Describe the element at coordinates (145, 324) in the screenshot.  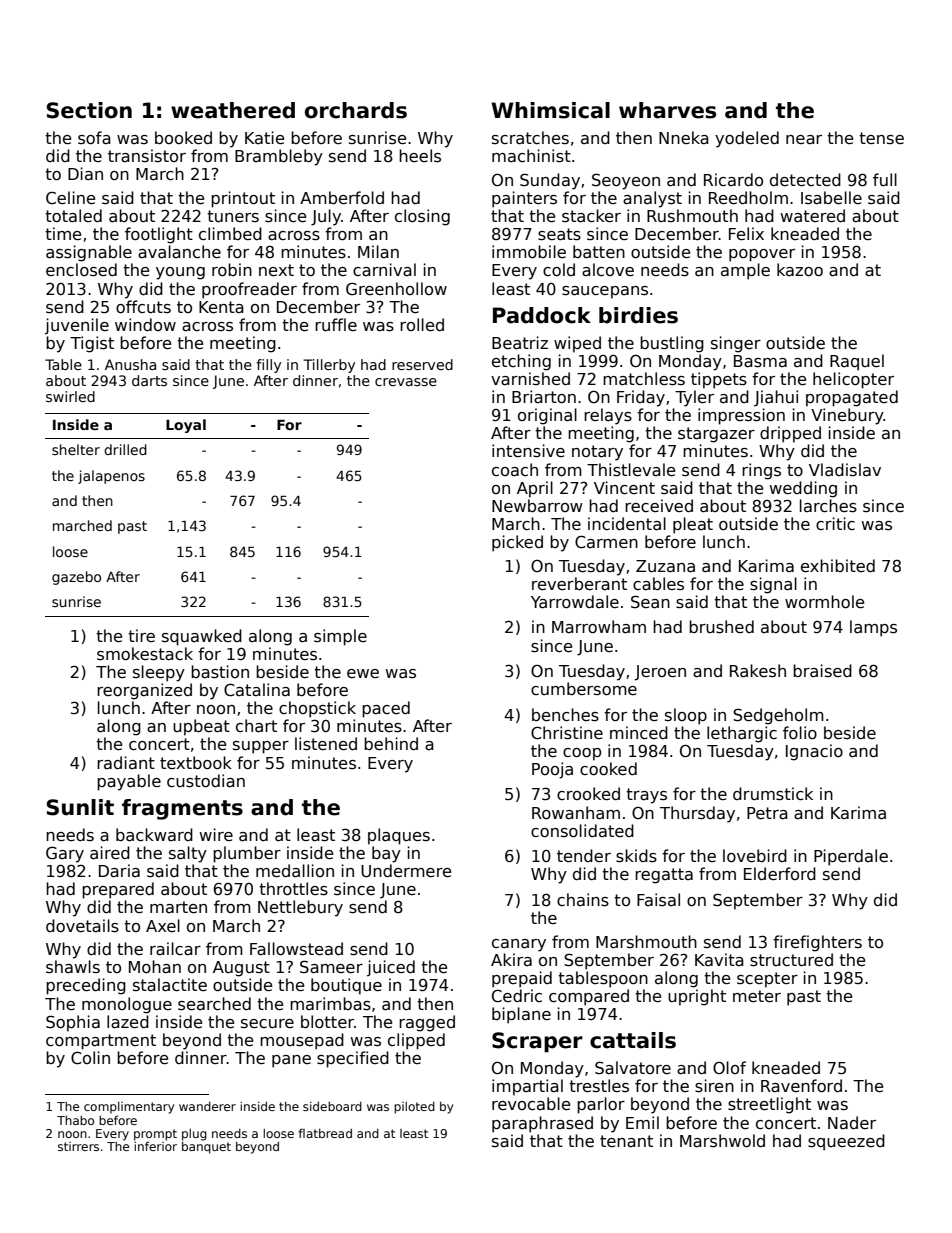
I see `window` at that location.
